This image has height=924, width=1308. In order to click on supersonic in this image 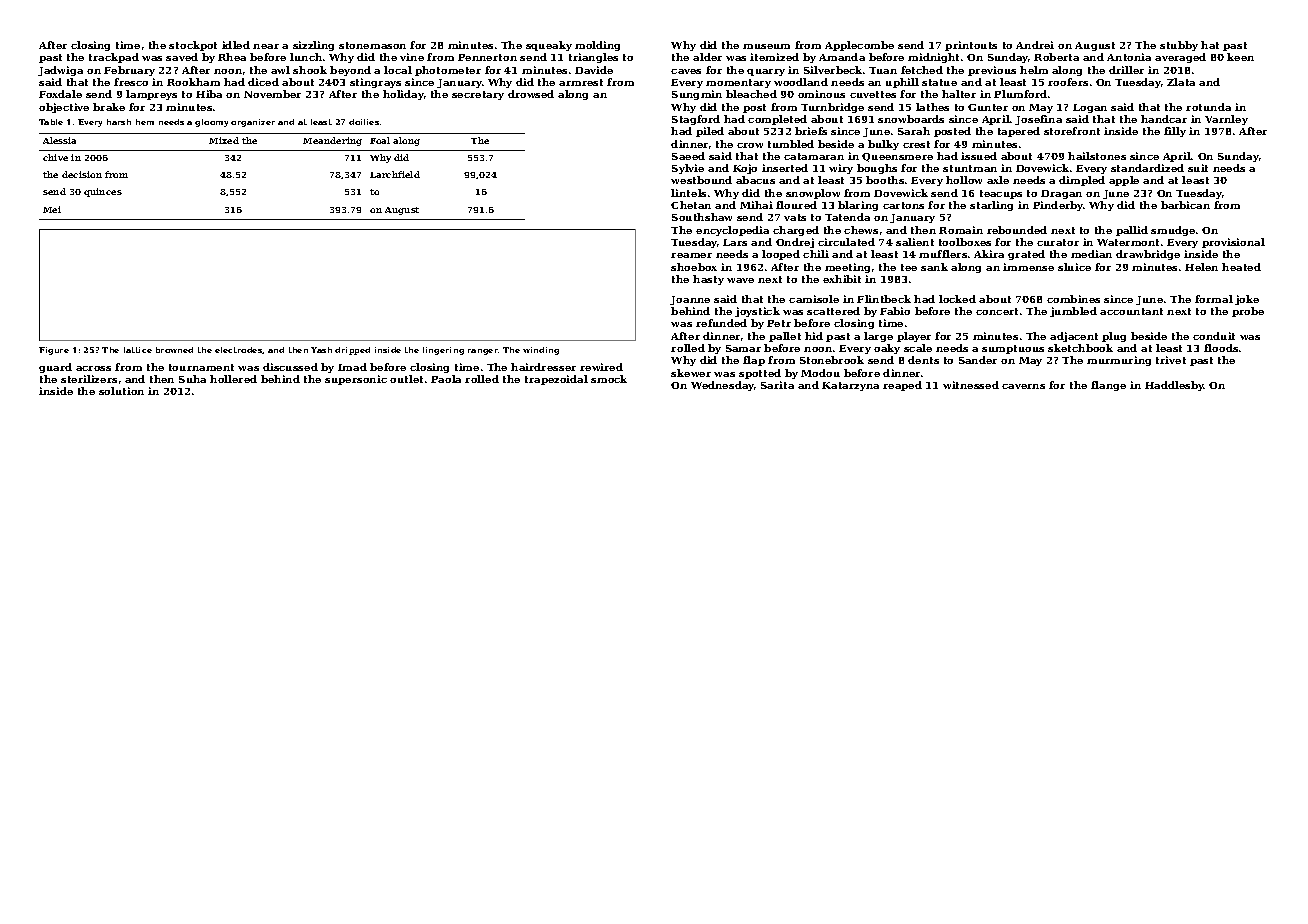, I will do `click(356, 380)`.
